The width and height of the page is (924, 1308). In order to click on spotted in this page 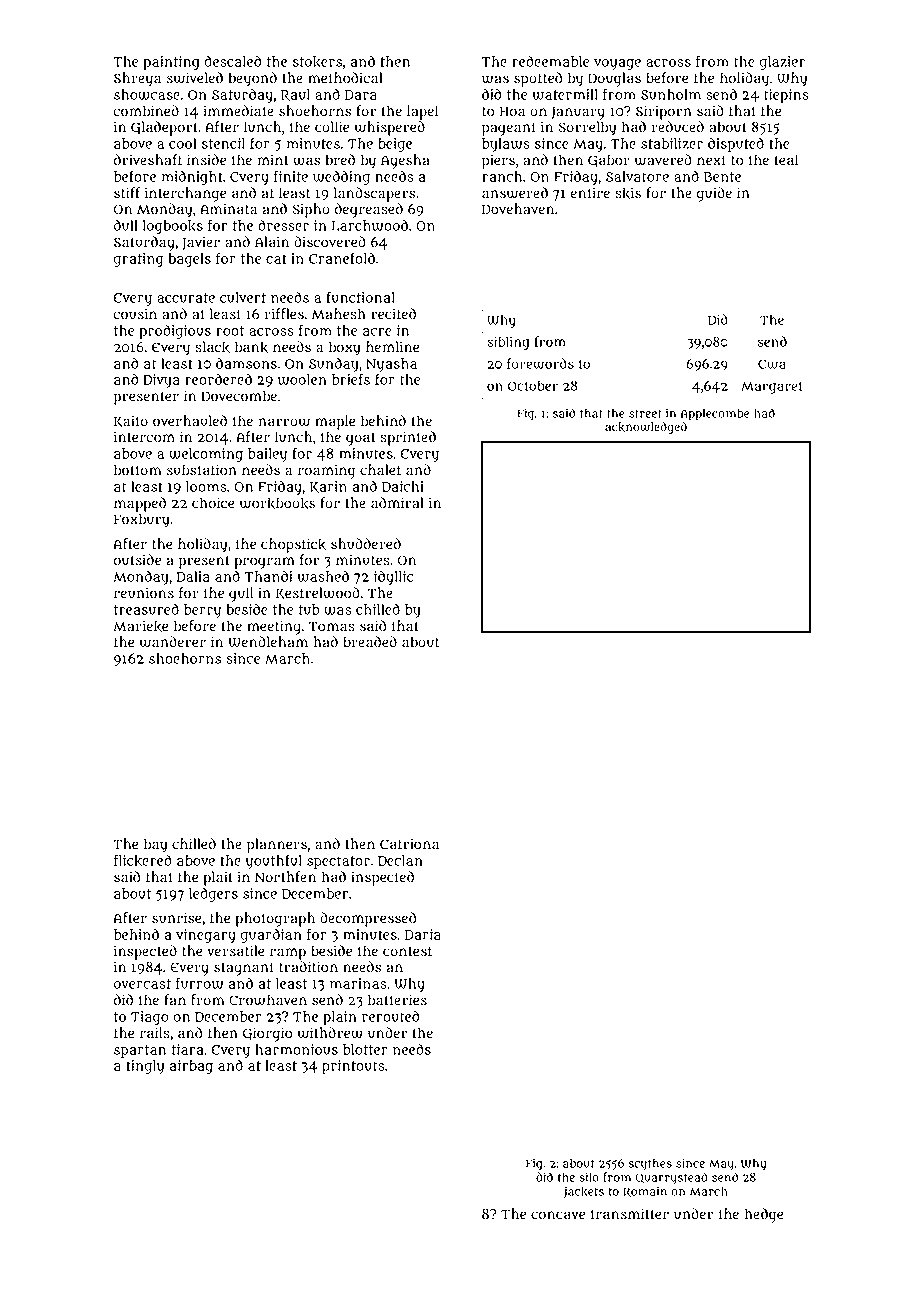, I will do `click(538, 79)`.
